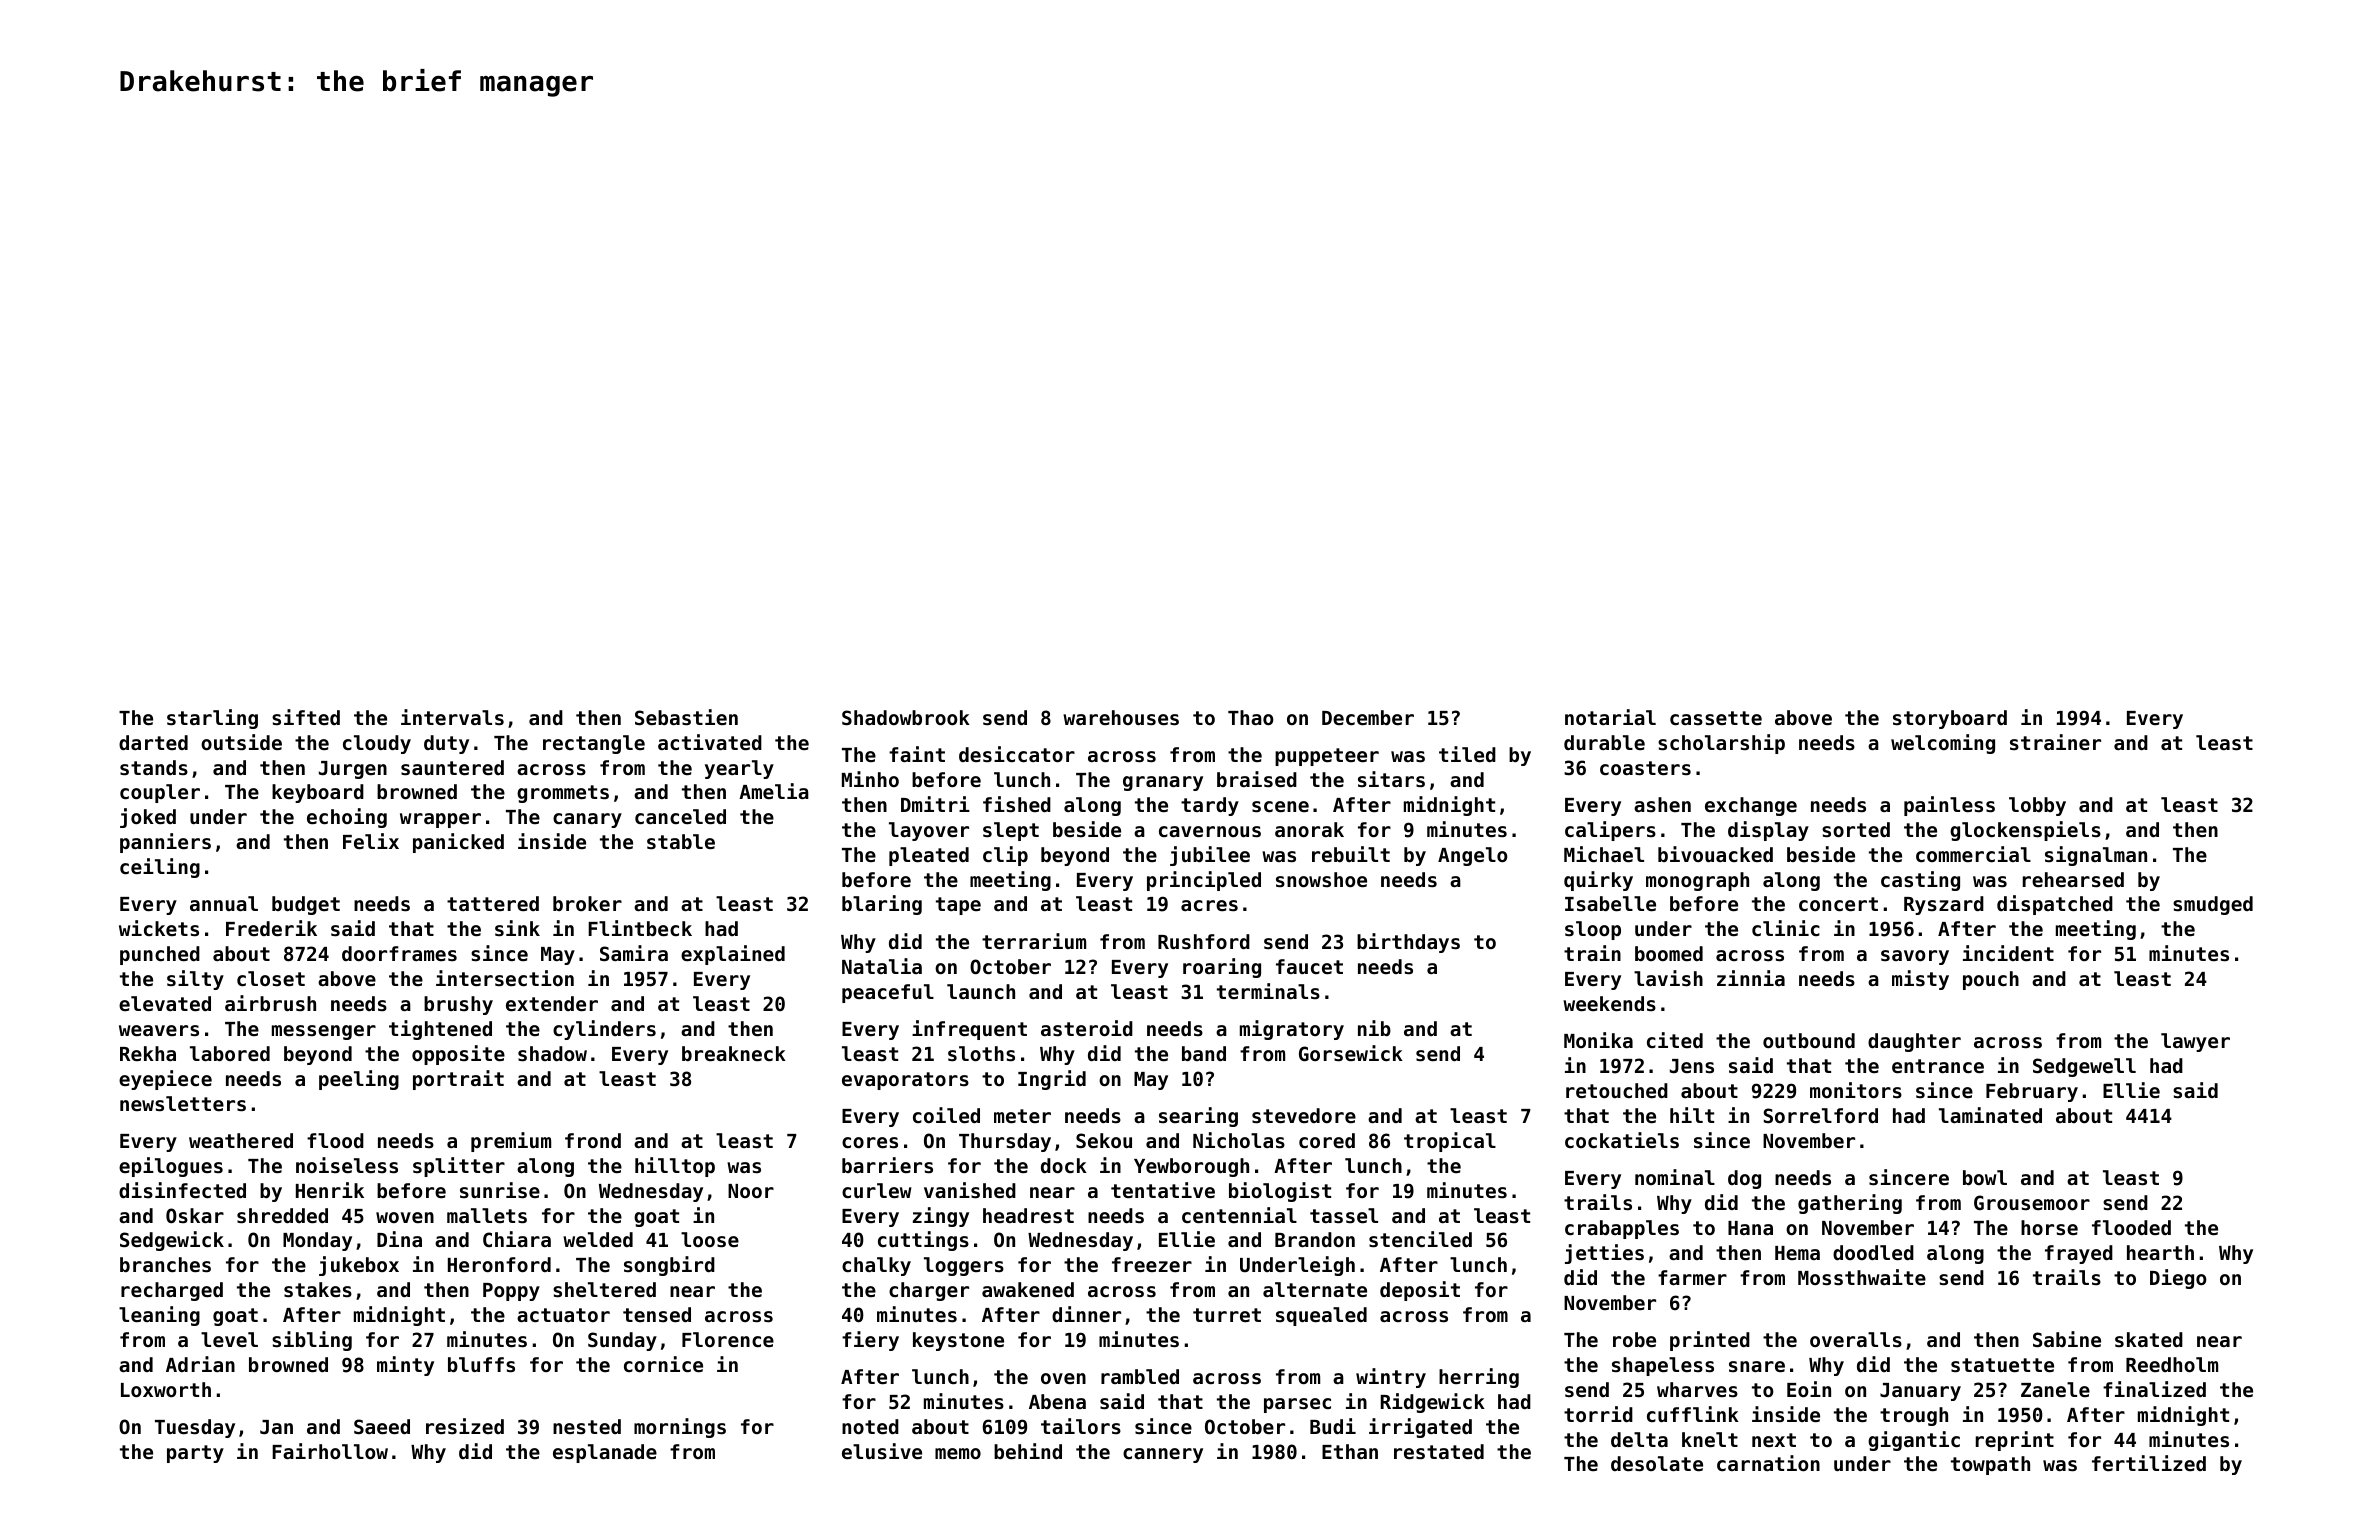  What do you see at coordinates (563, 794) in the screenshot?
I see `grommets` at bounding box center [563, 794].
